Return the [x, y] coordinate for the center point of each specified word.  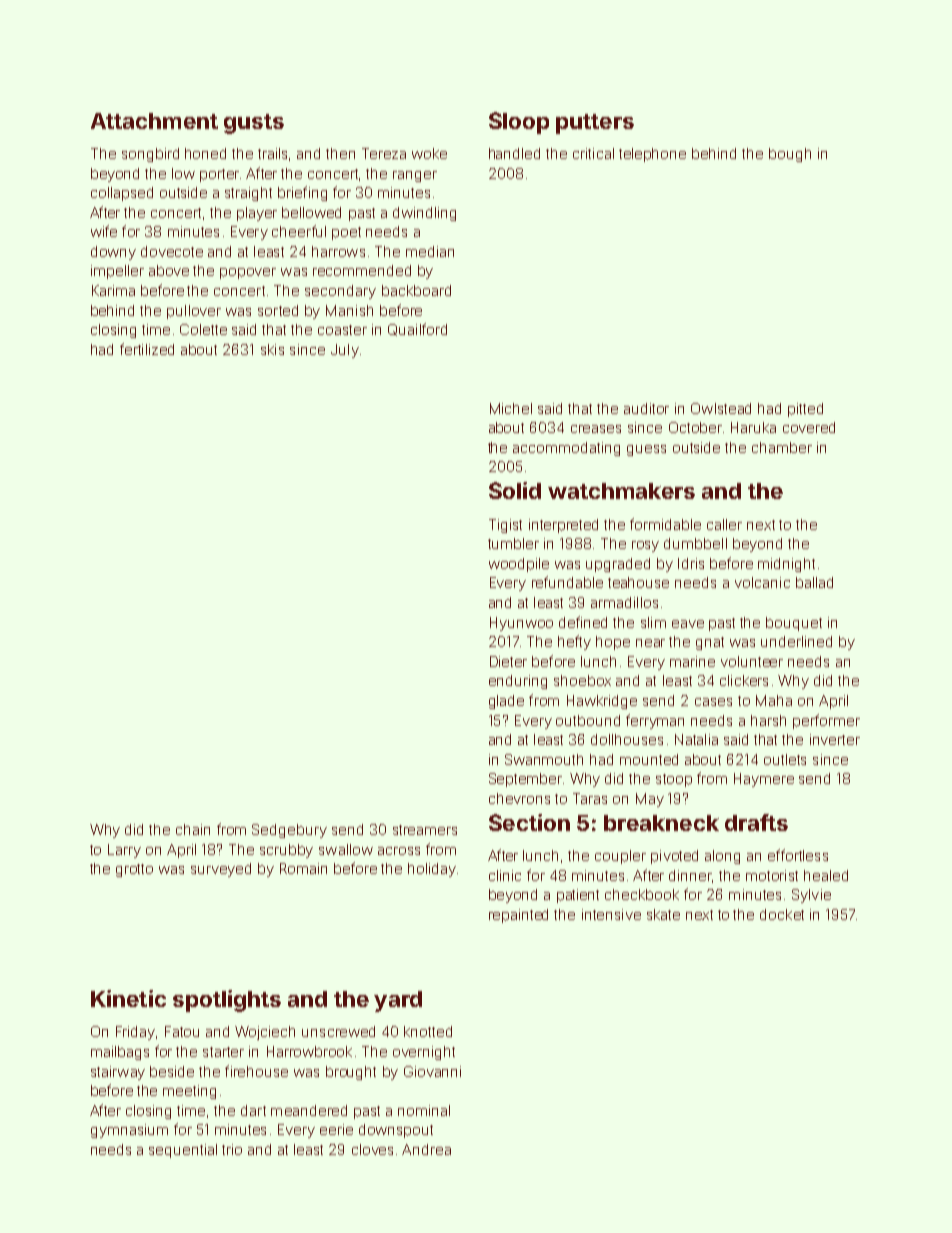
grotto [134, 870]
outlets [785, 759]
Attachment [154, 121]
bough [790, 155]
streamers [425, 830]
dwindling [424, 214]
